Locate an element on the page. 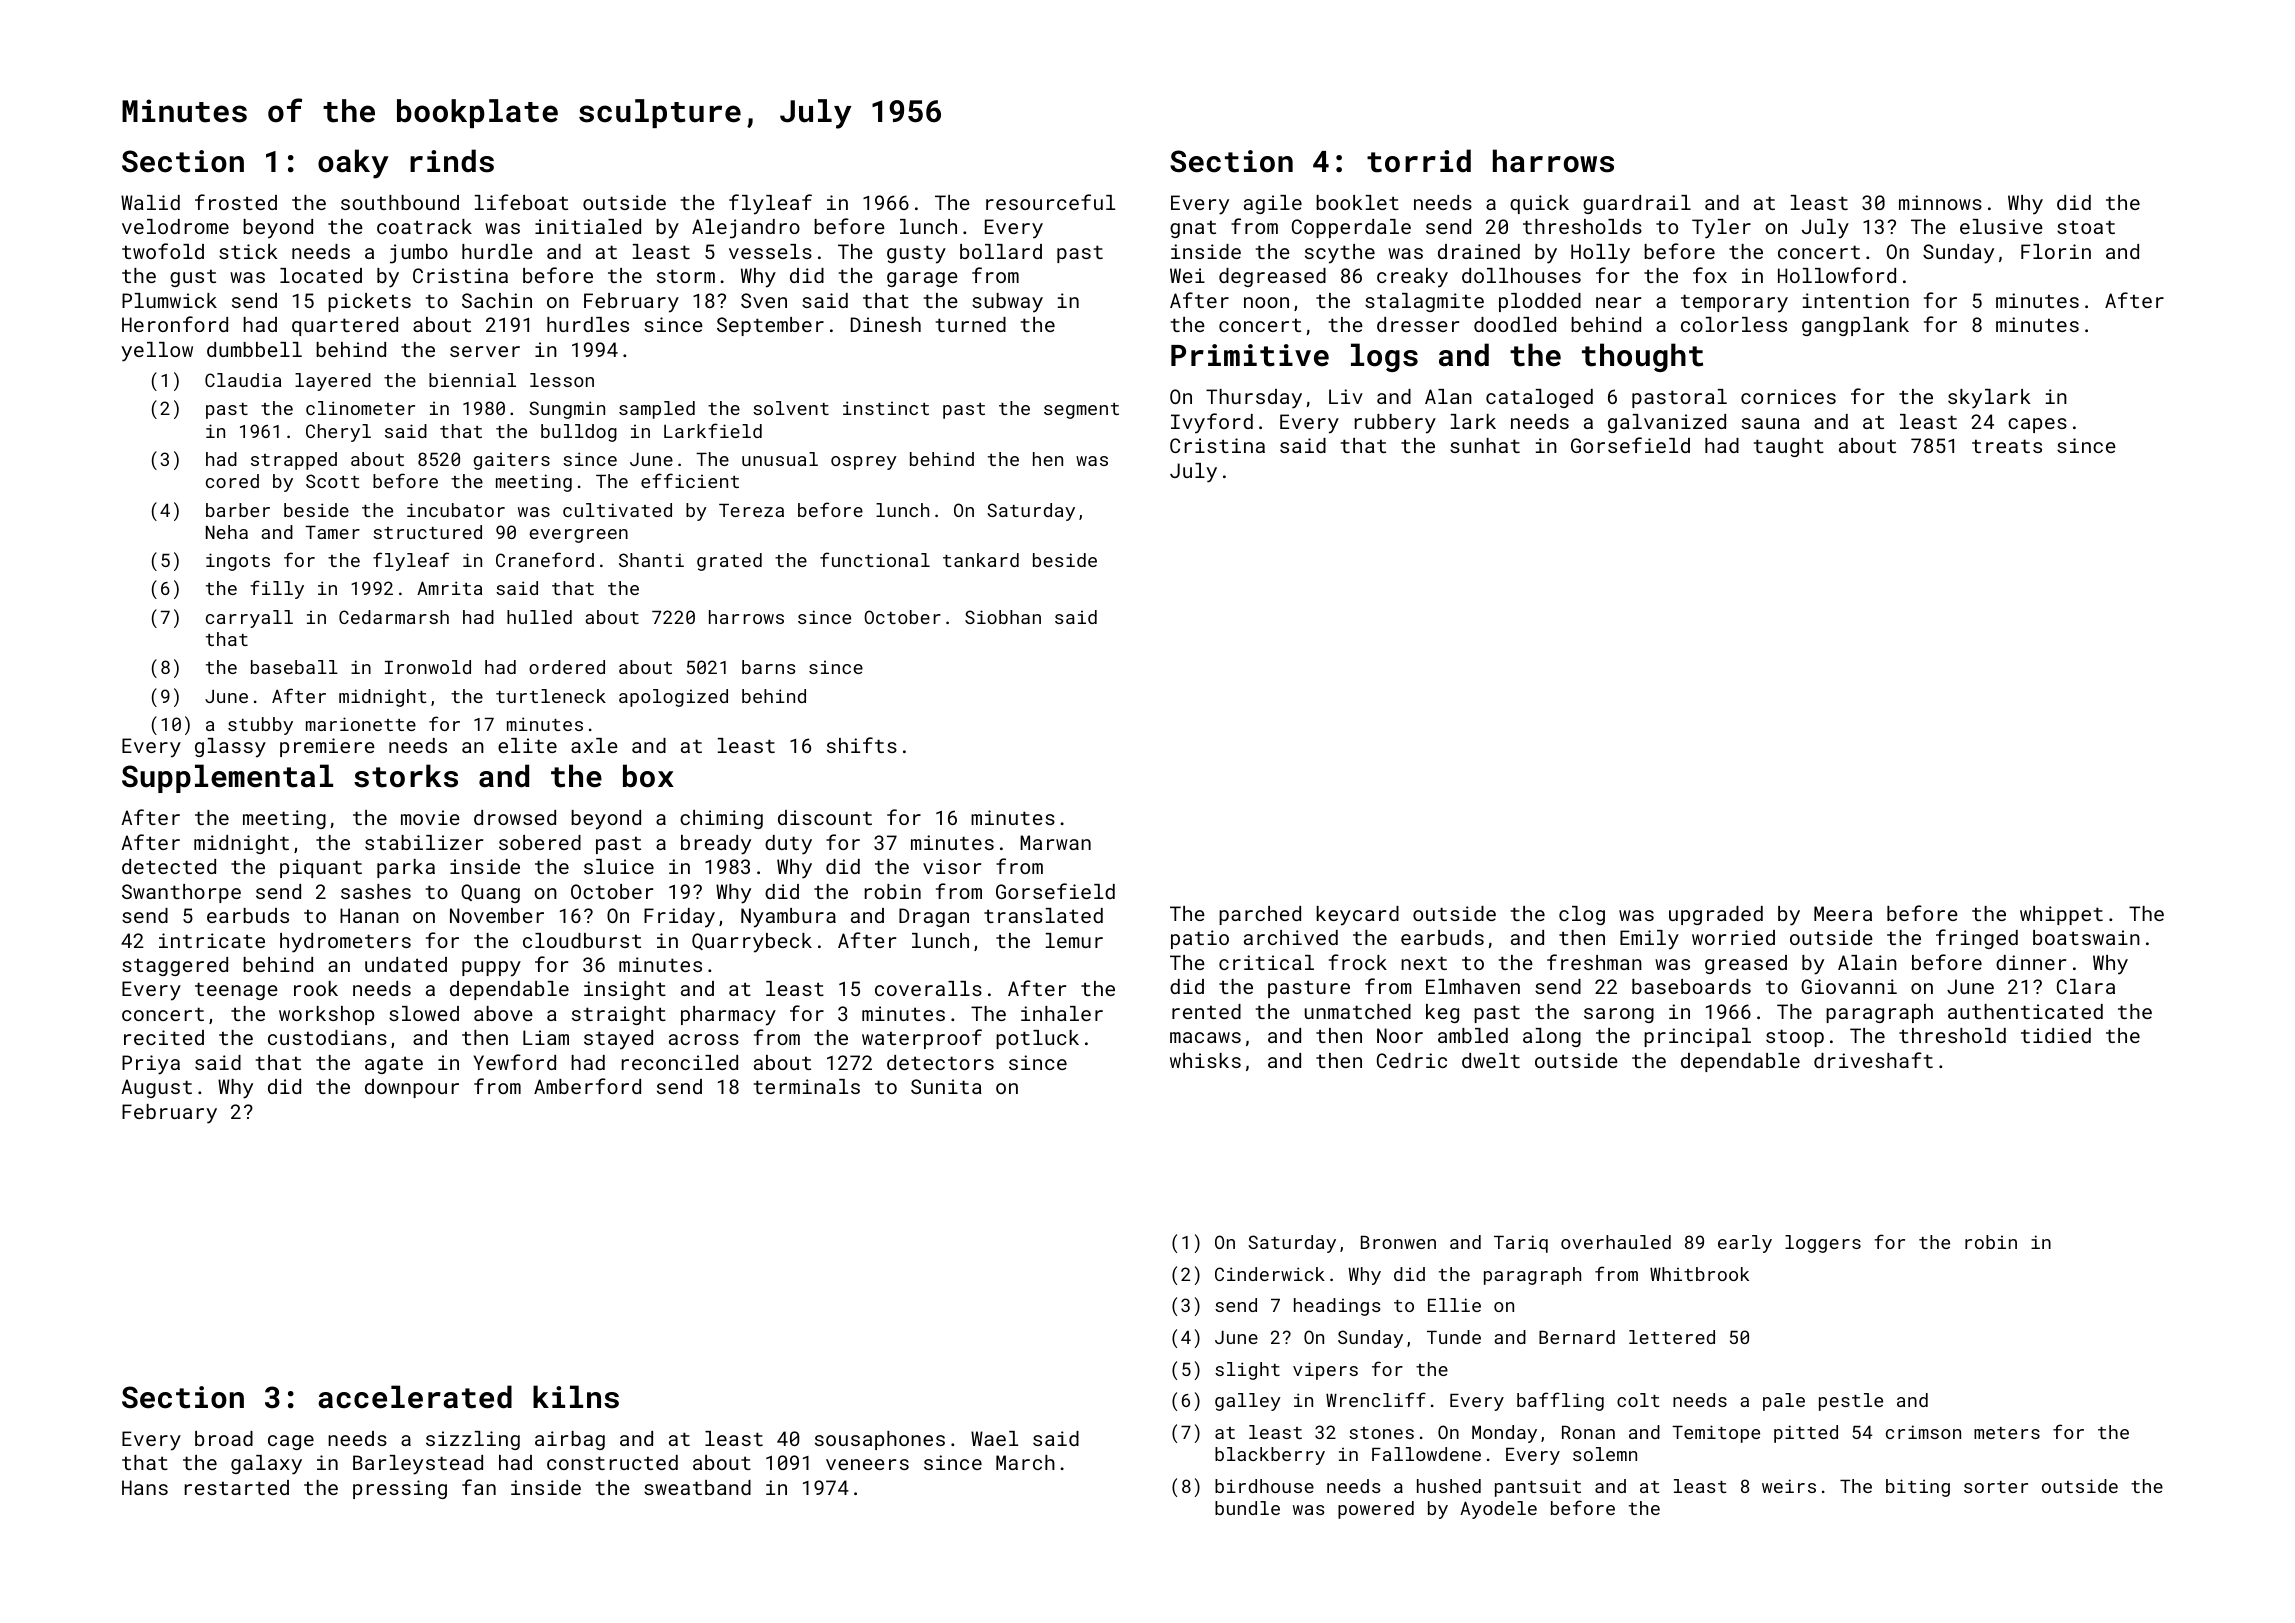 Image resolution: width=2295 pixels, height=1623 pixels. minnows is located at coordinates (1940, 202).
